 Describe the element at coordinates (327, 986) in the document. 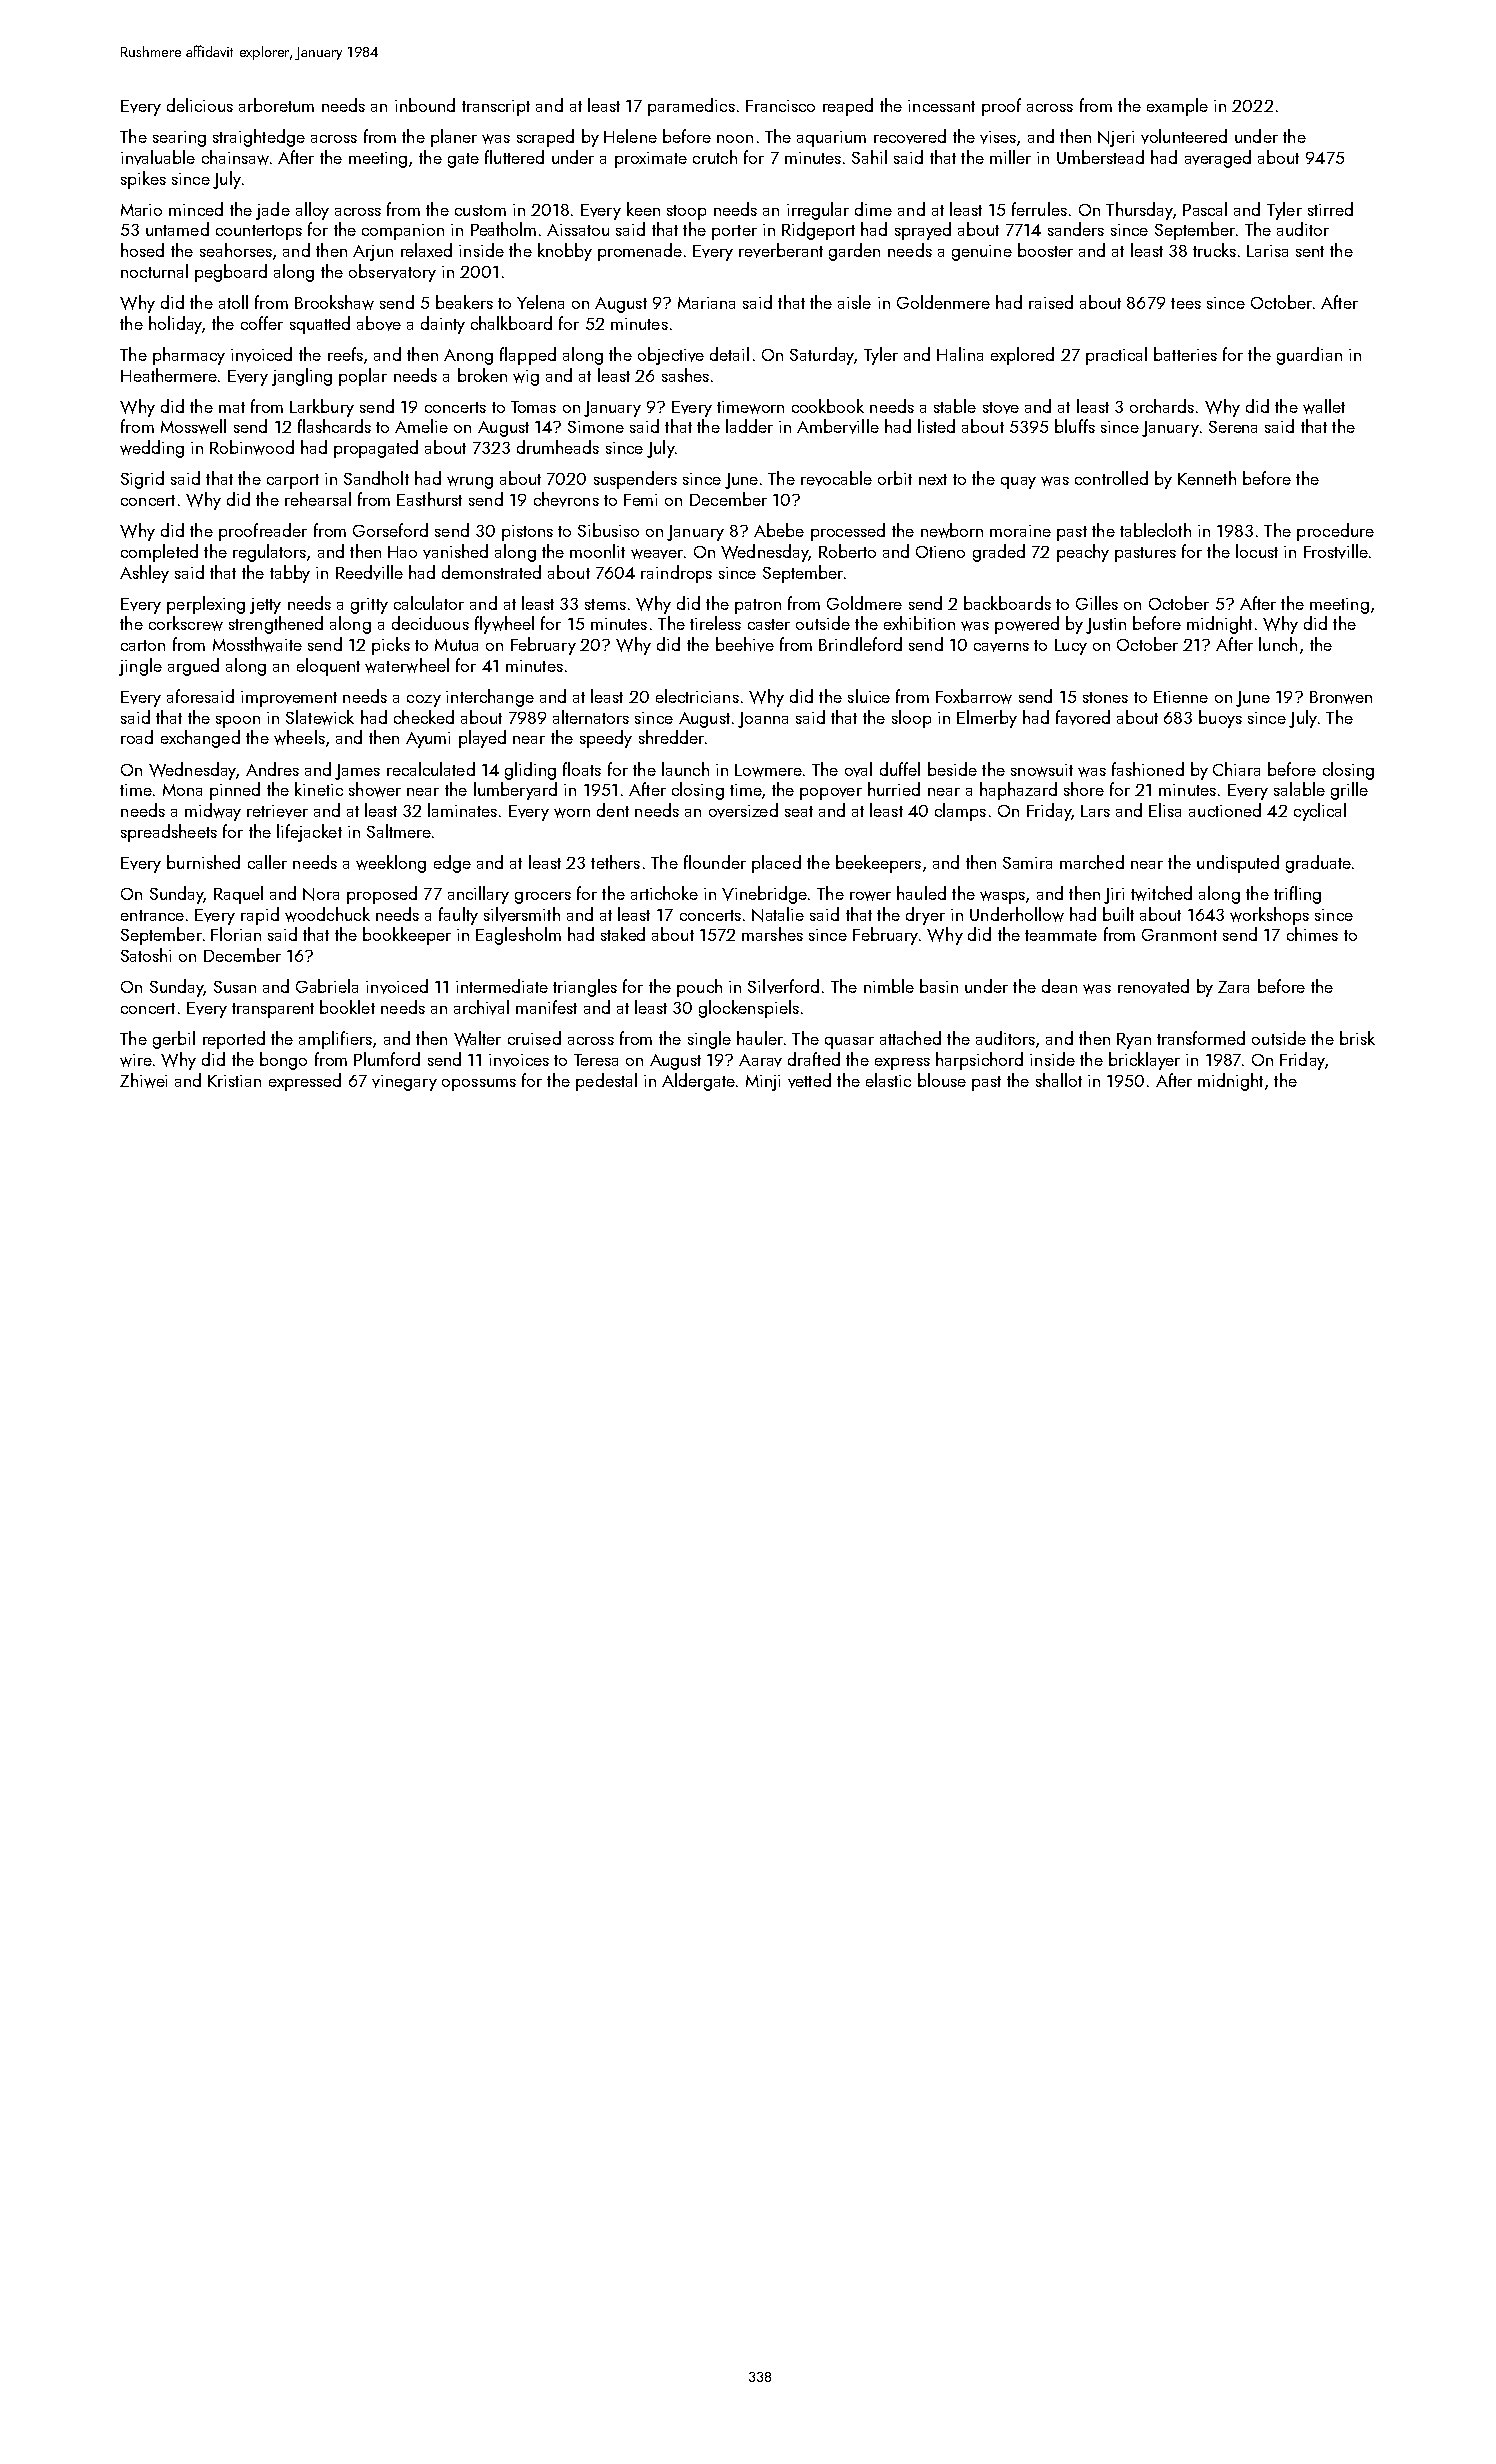

I see `Gabriela` at that location.
